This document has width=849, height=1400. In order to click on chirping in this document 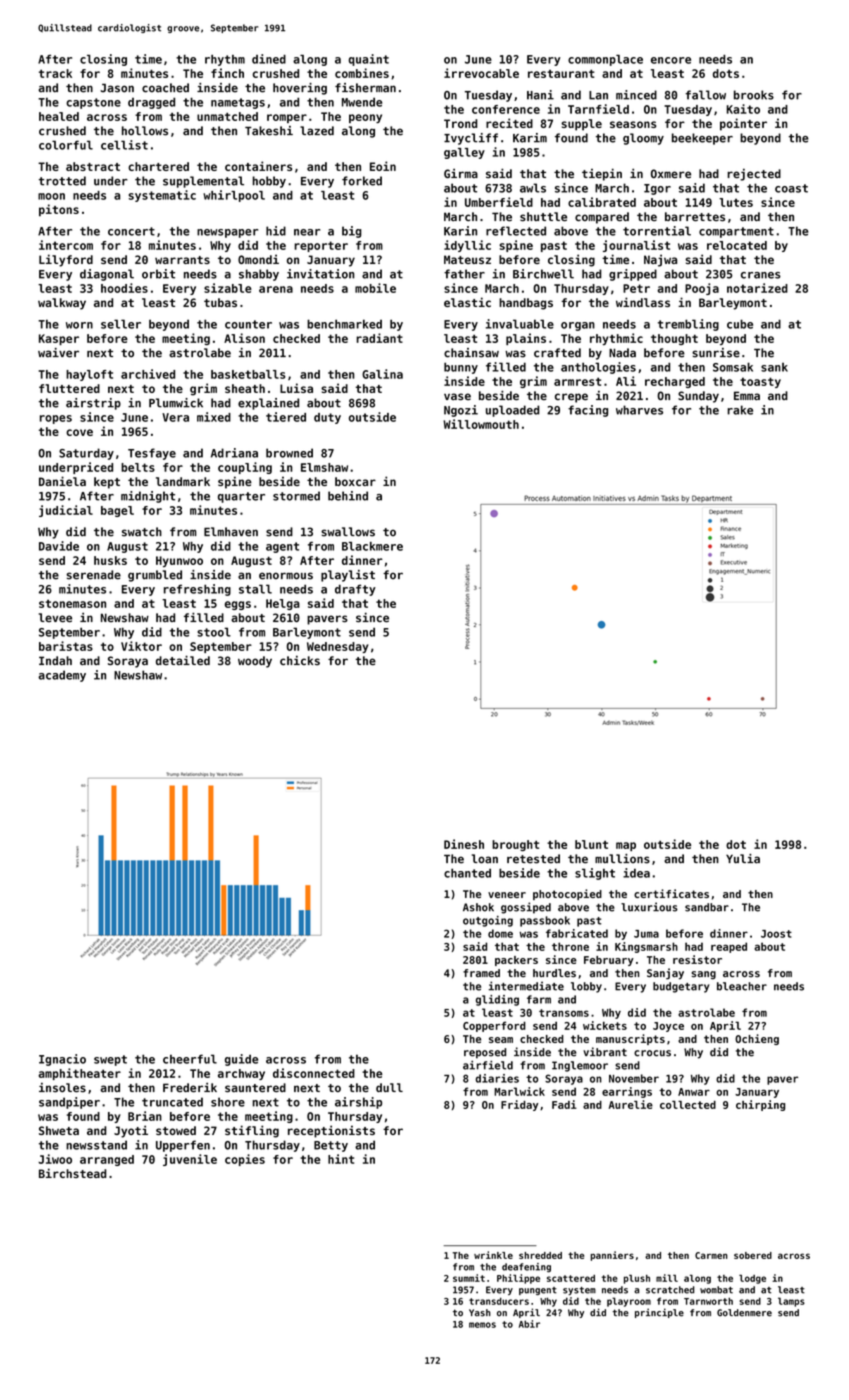, I will do `click(760, 1105)`.
